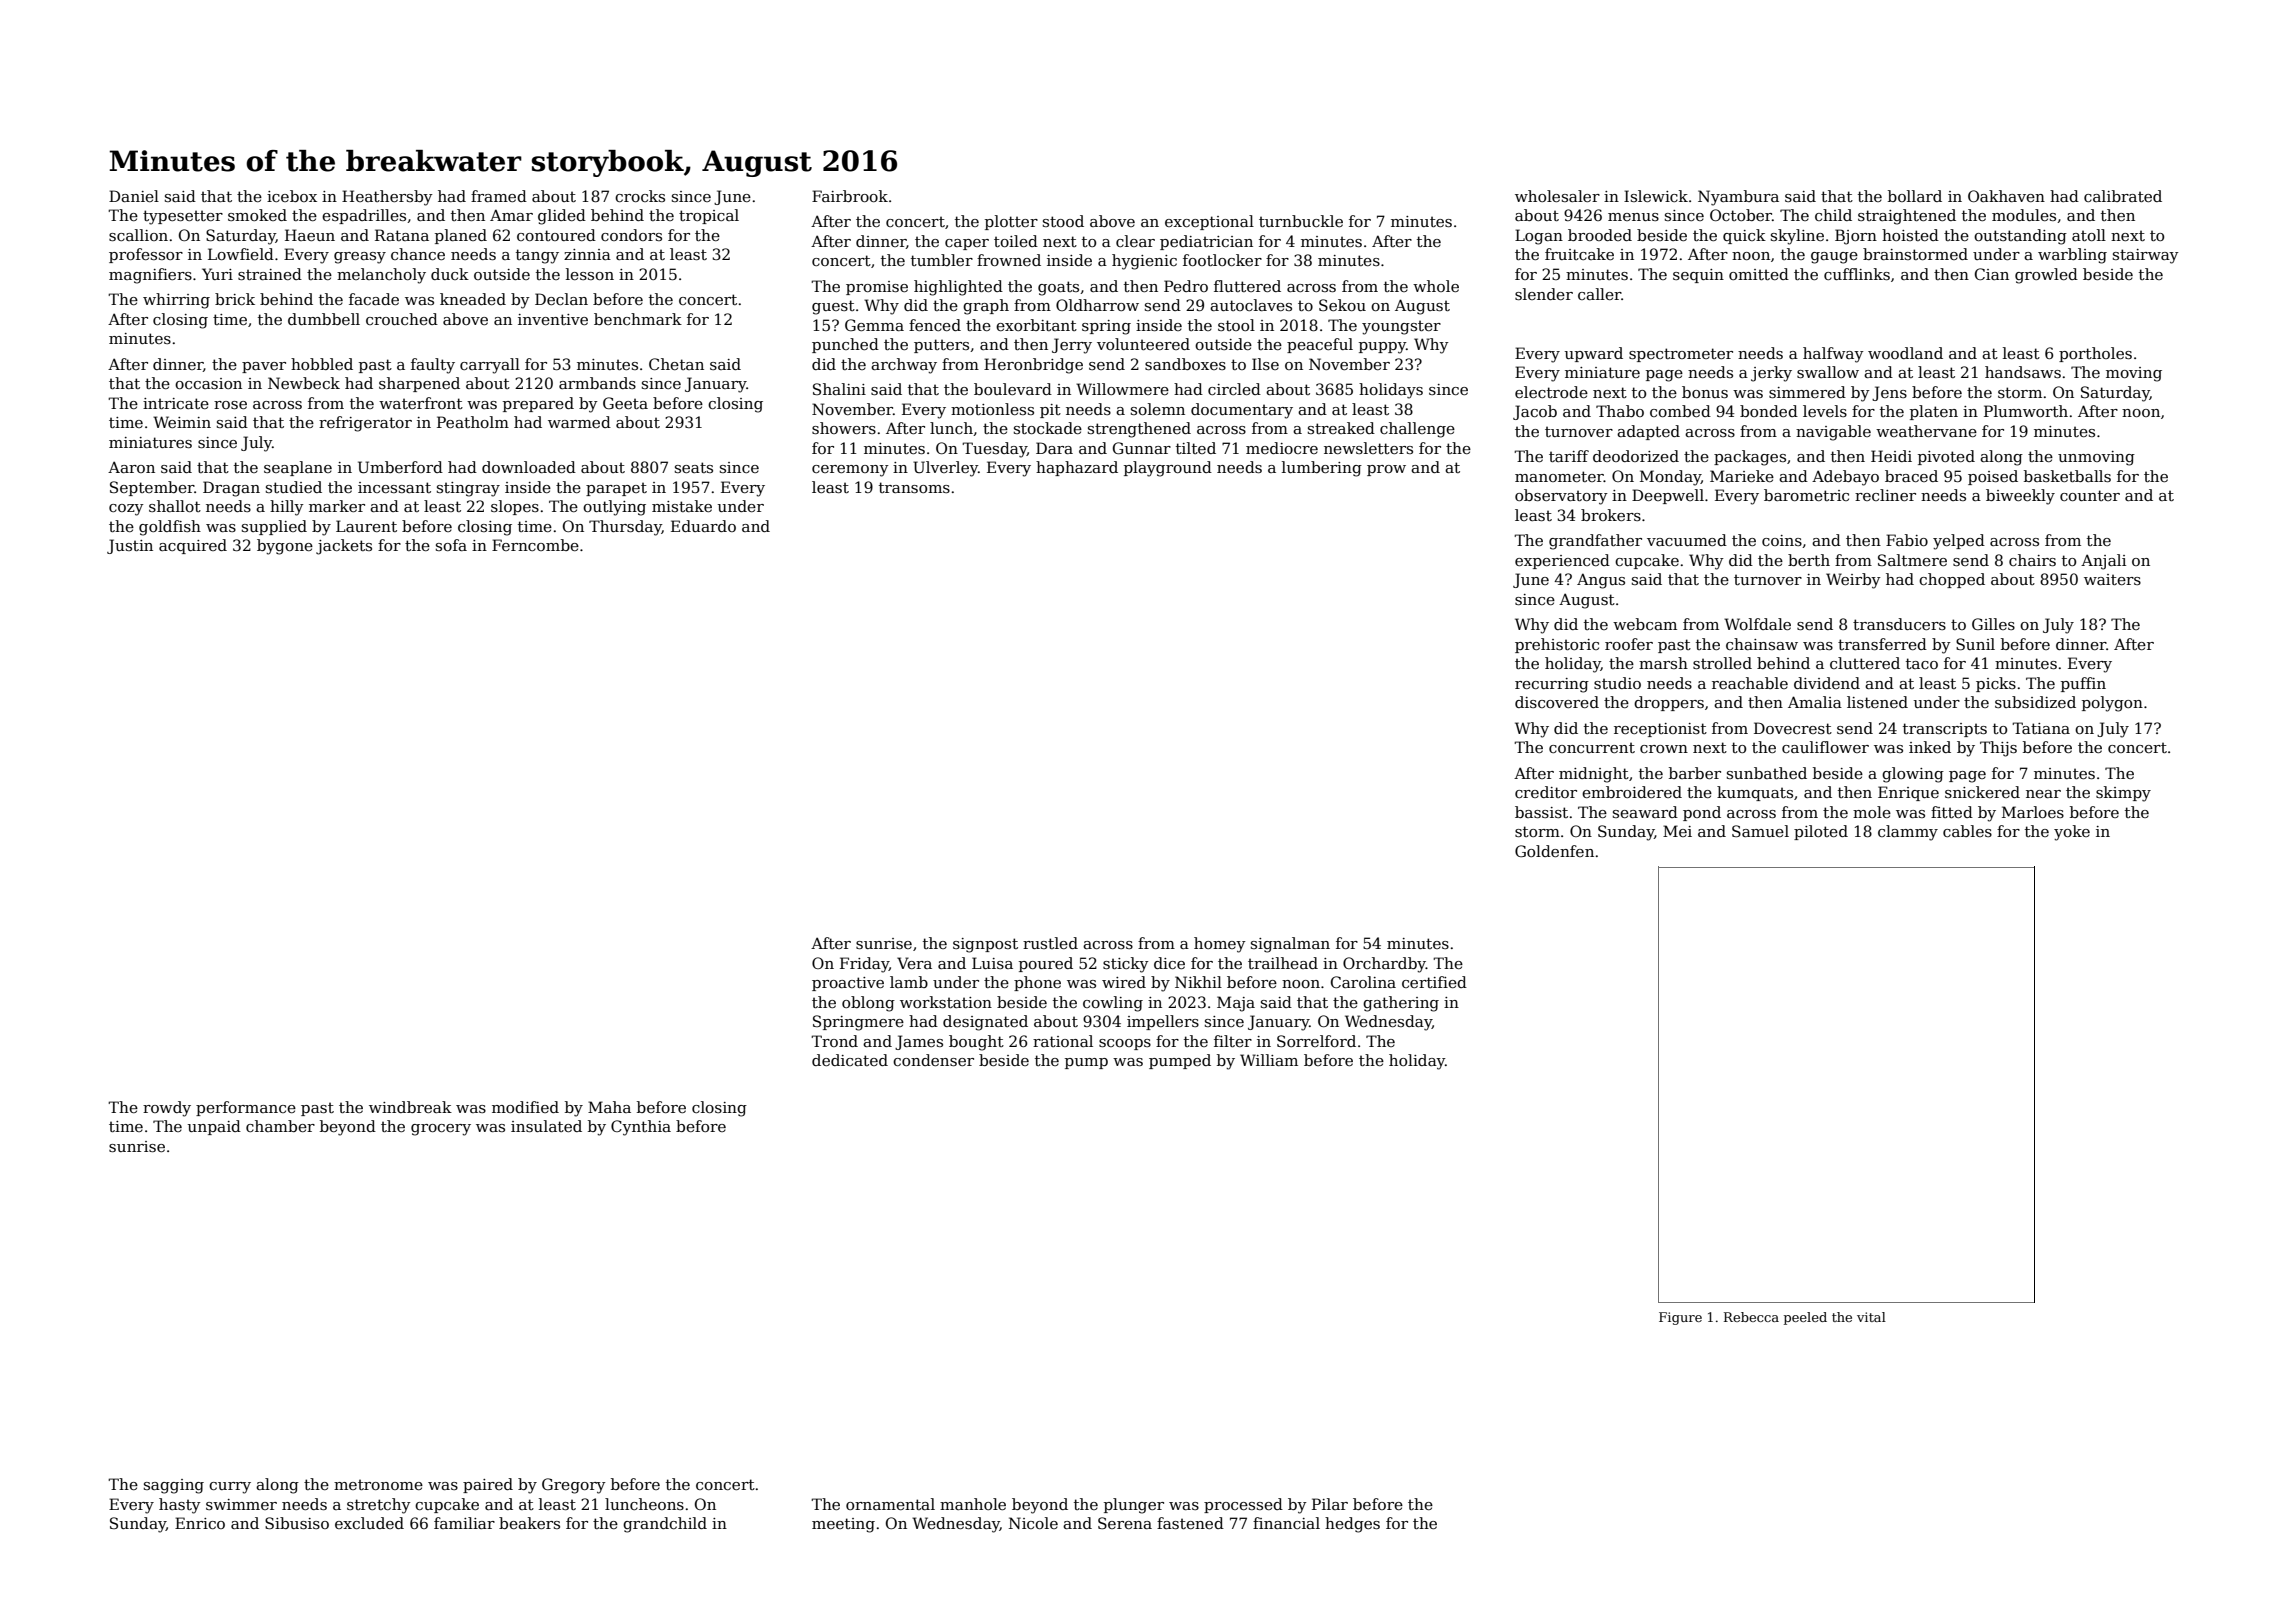  I want to click on cufflinks, so click(1857, 274).
